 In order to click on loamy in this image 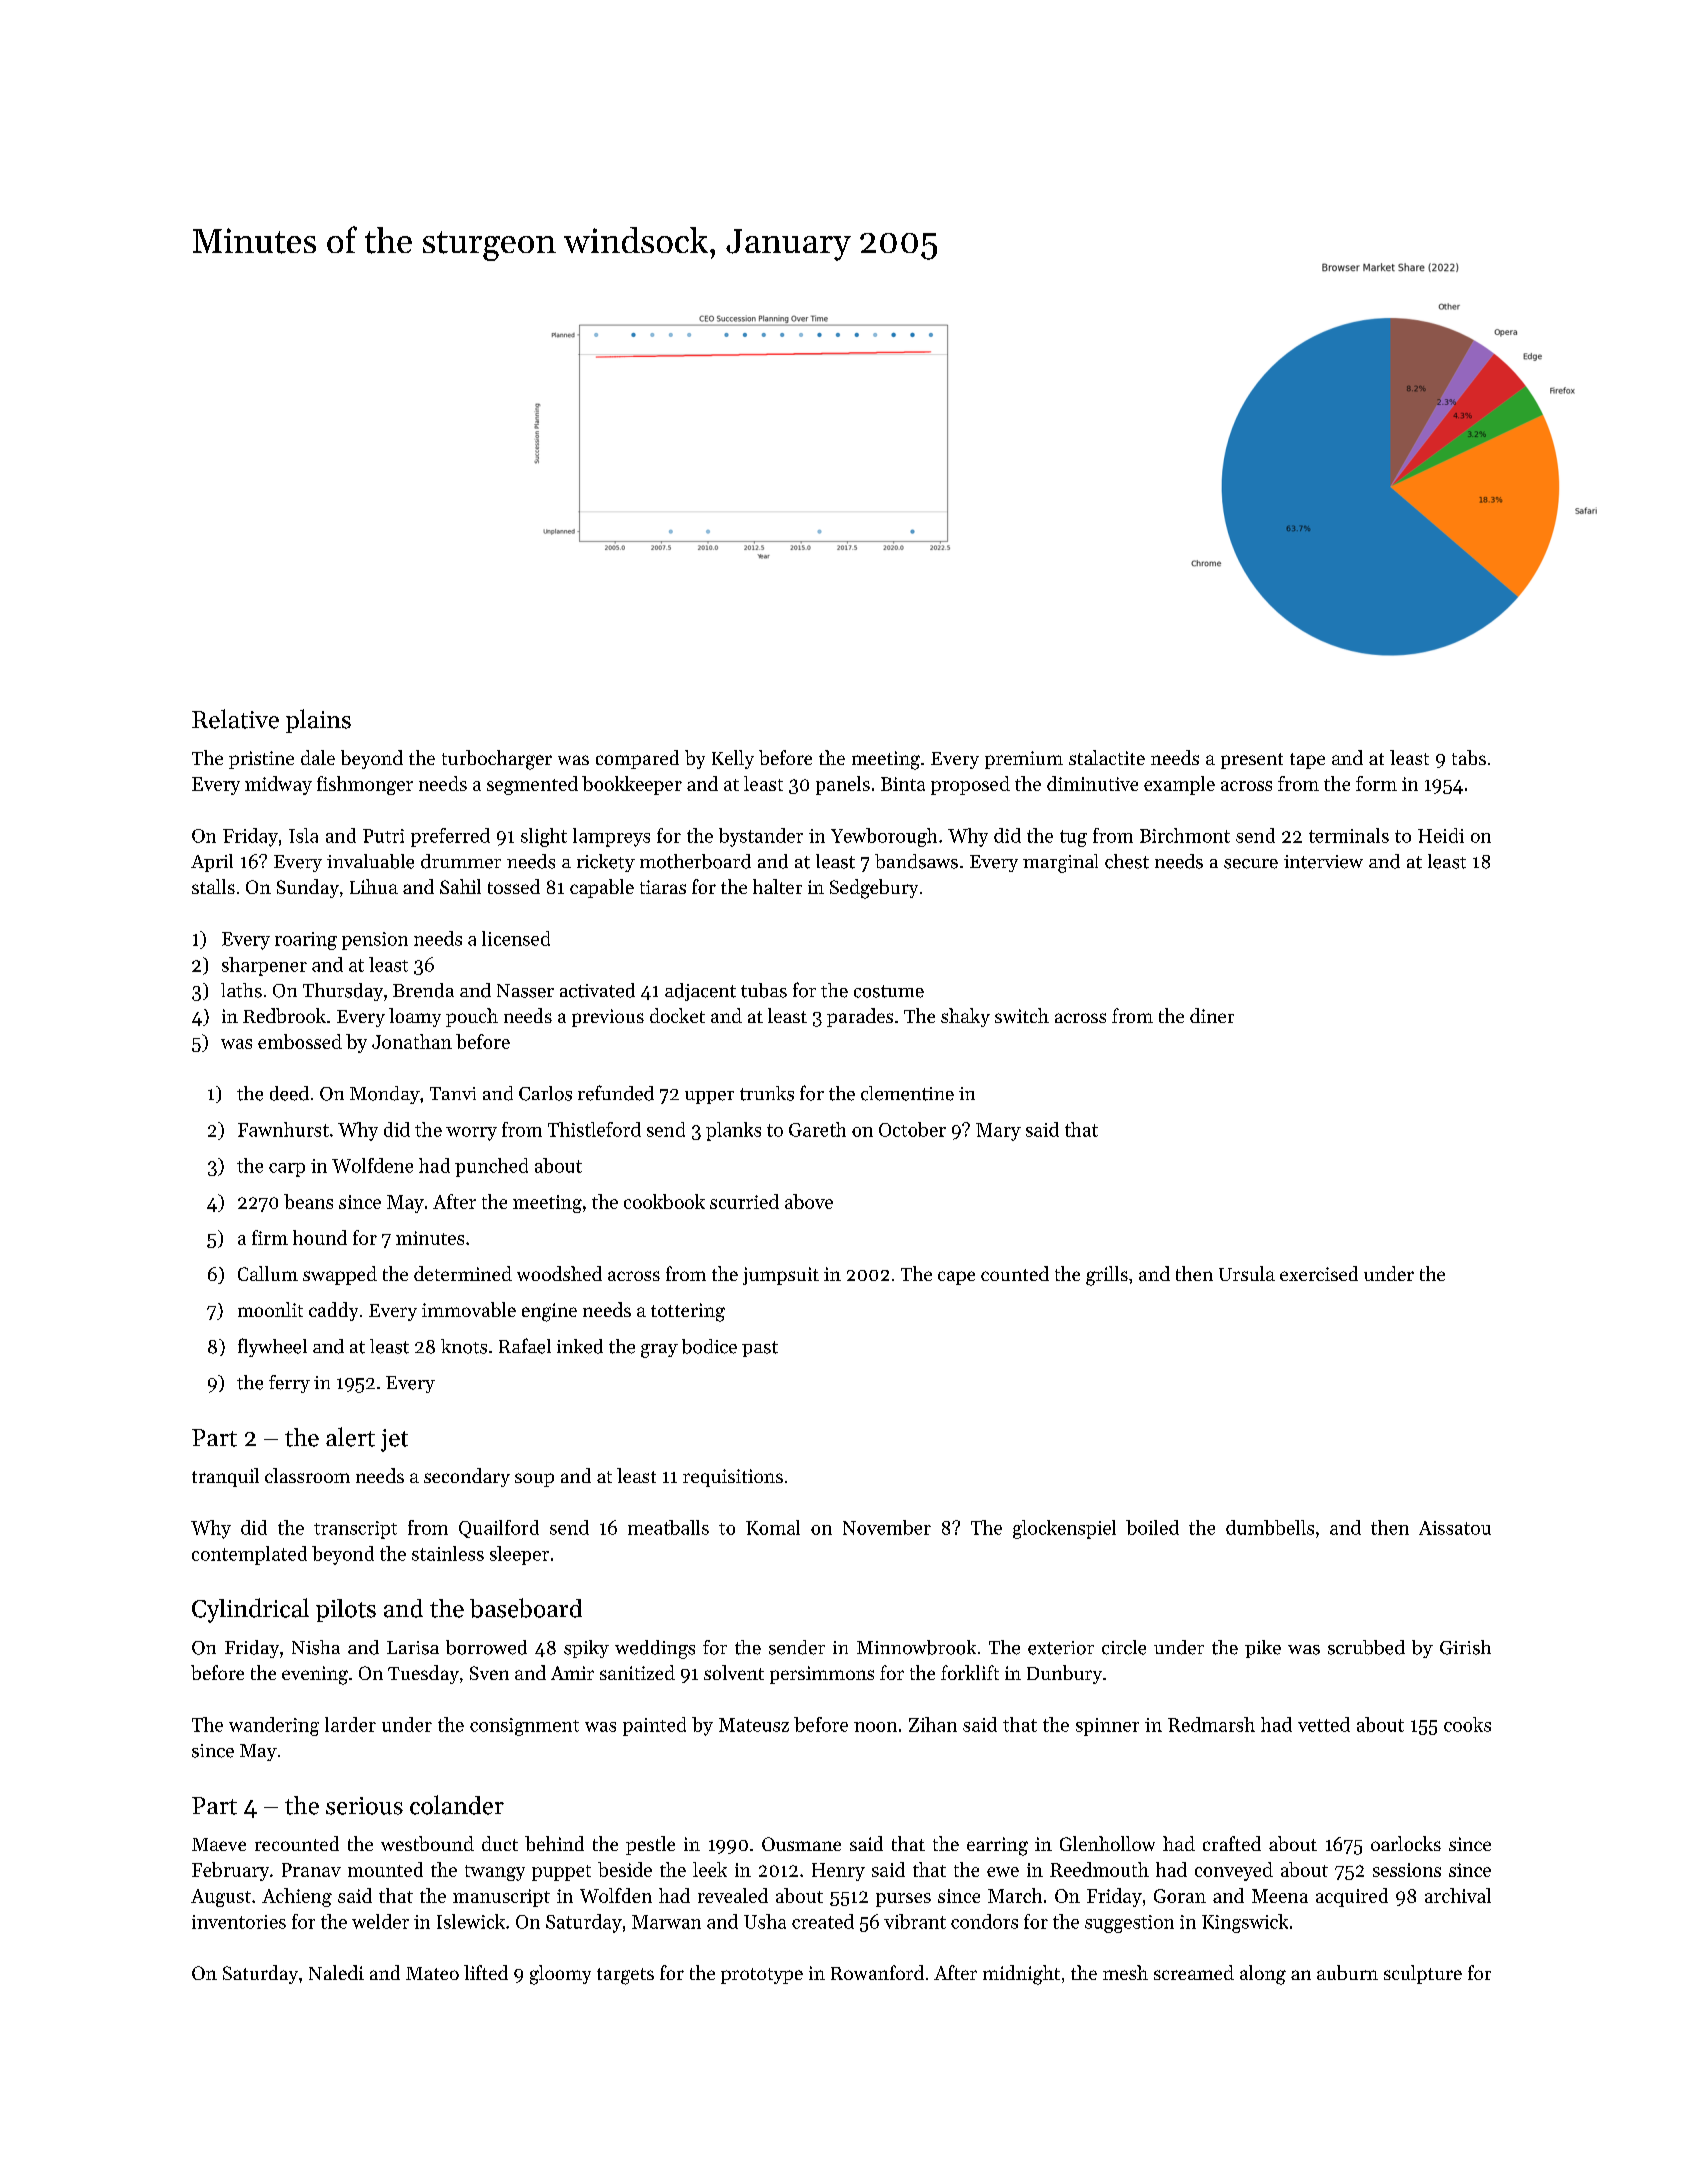, I will do `click(415, 1017)`.
